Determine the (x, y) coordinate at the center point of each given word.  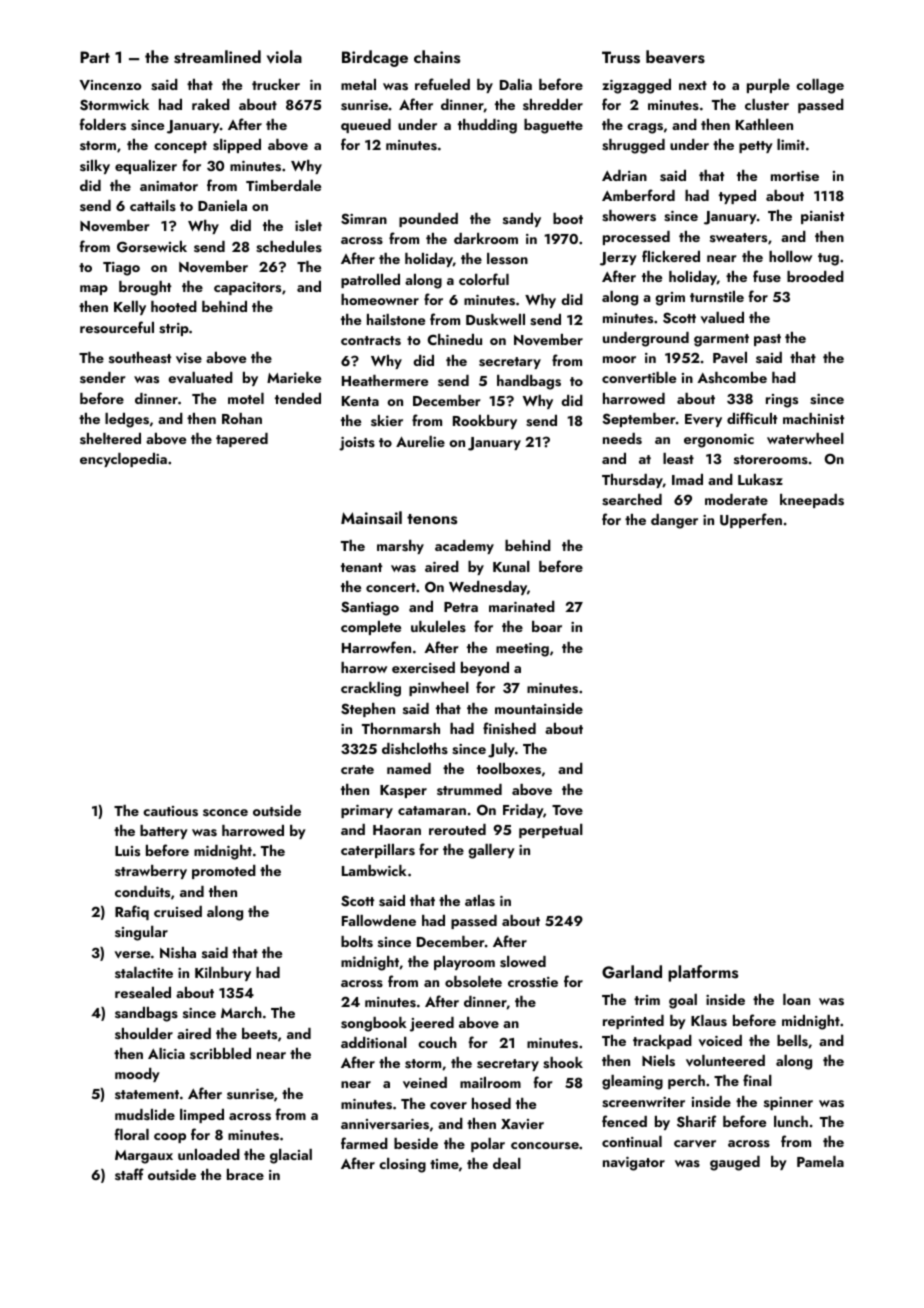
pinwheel (439, 689)
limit (791, 144)
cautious (170, 811)
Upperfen (751, 520)
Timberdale (283, 185)
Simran (364, 219)
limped (202, 1116)
